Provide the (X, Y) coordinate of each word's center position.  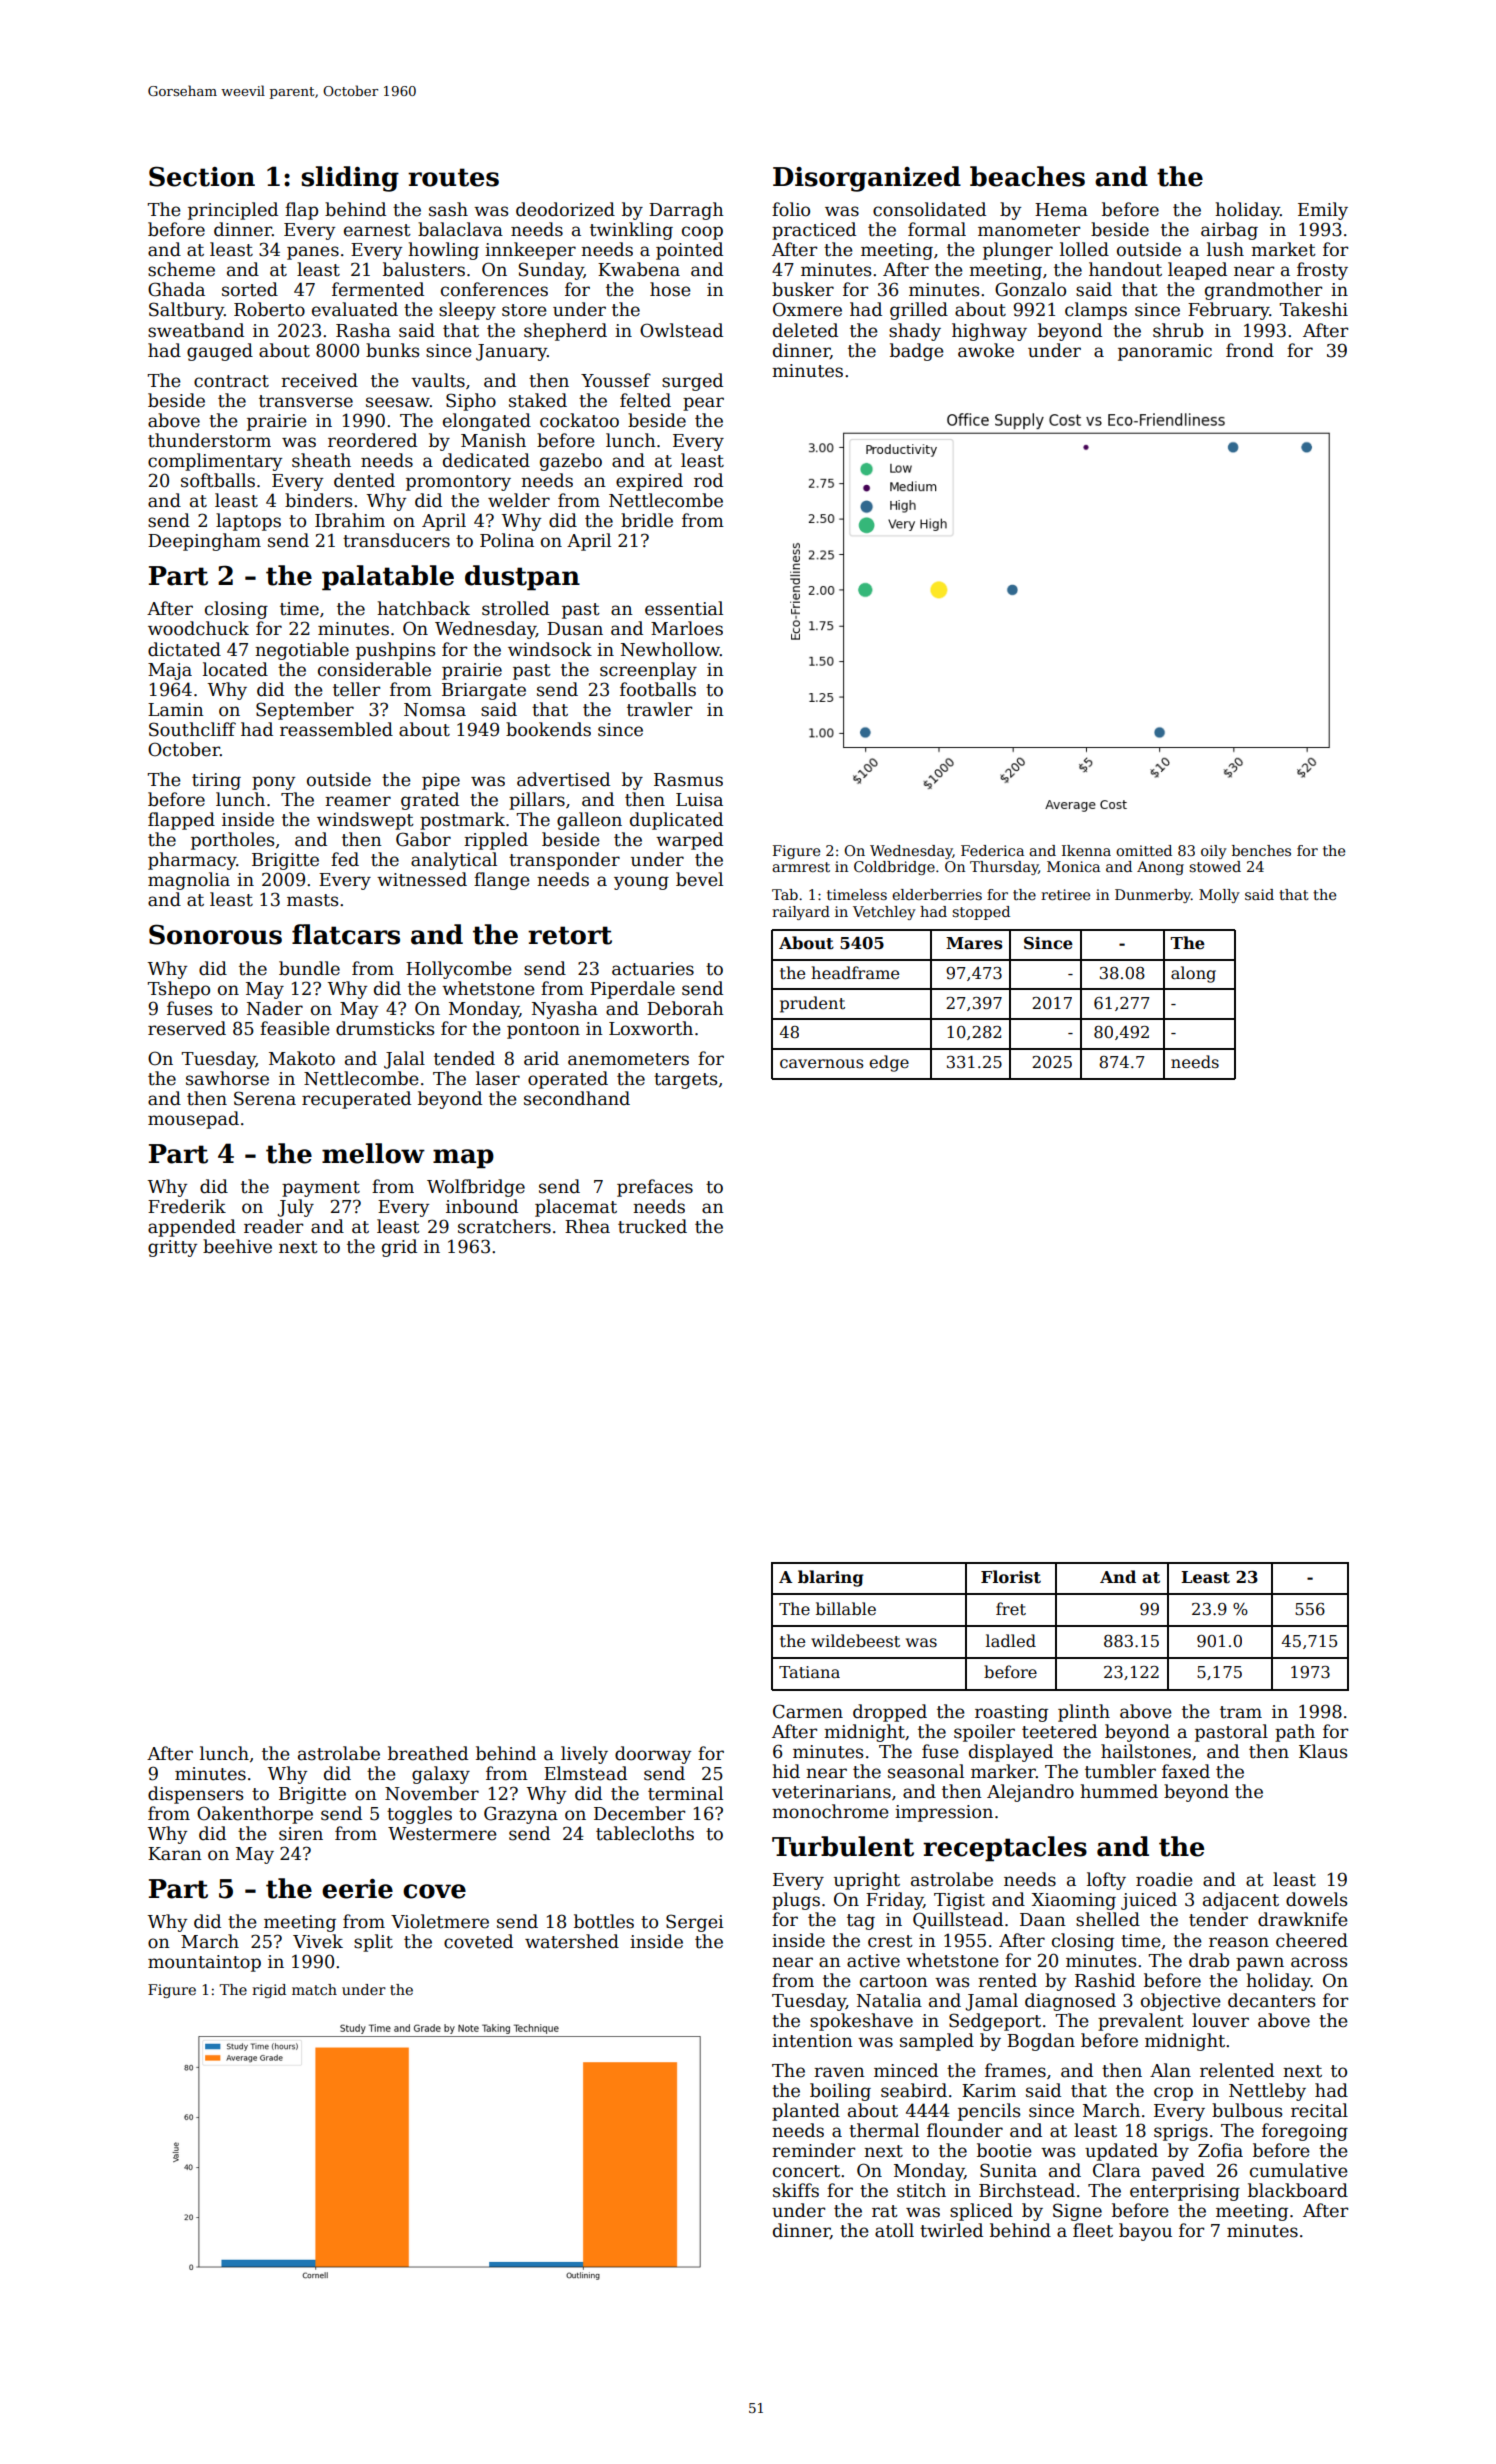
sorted (250, 289)
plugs (796, 1901)
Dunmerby (1153, 896)
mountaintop (204, 1963)
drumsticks (385, 1028)
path (1295, 1733)
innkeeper (530, 251)
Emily (1323, 211)
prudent (812, 1004)
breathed (428, 1753)
